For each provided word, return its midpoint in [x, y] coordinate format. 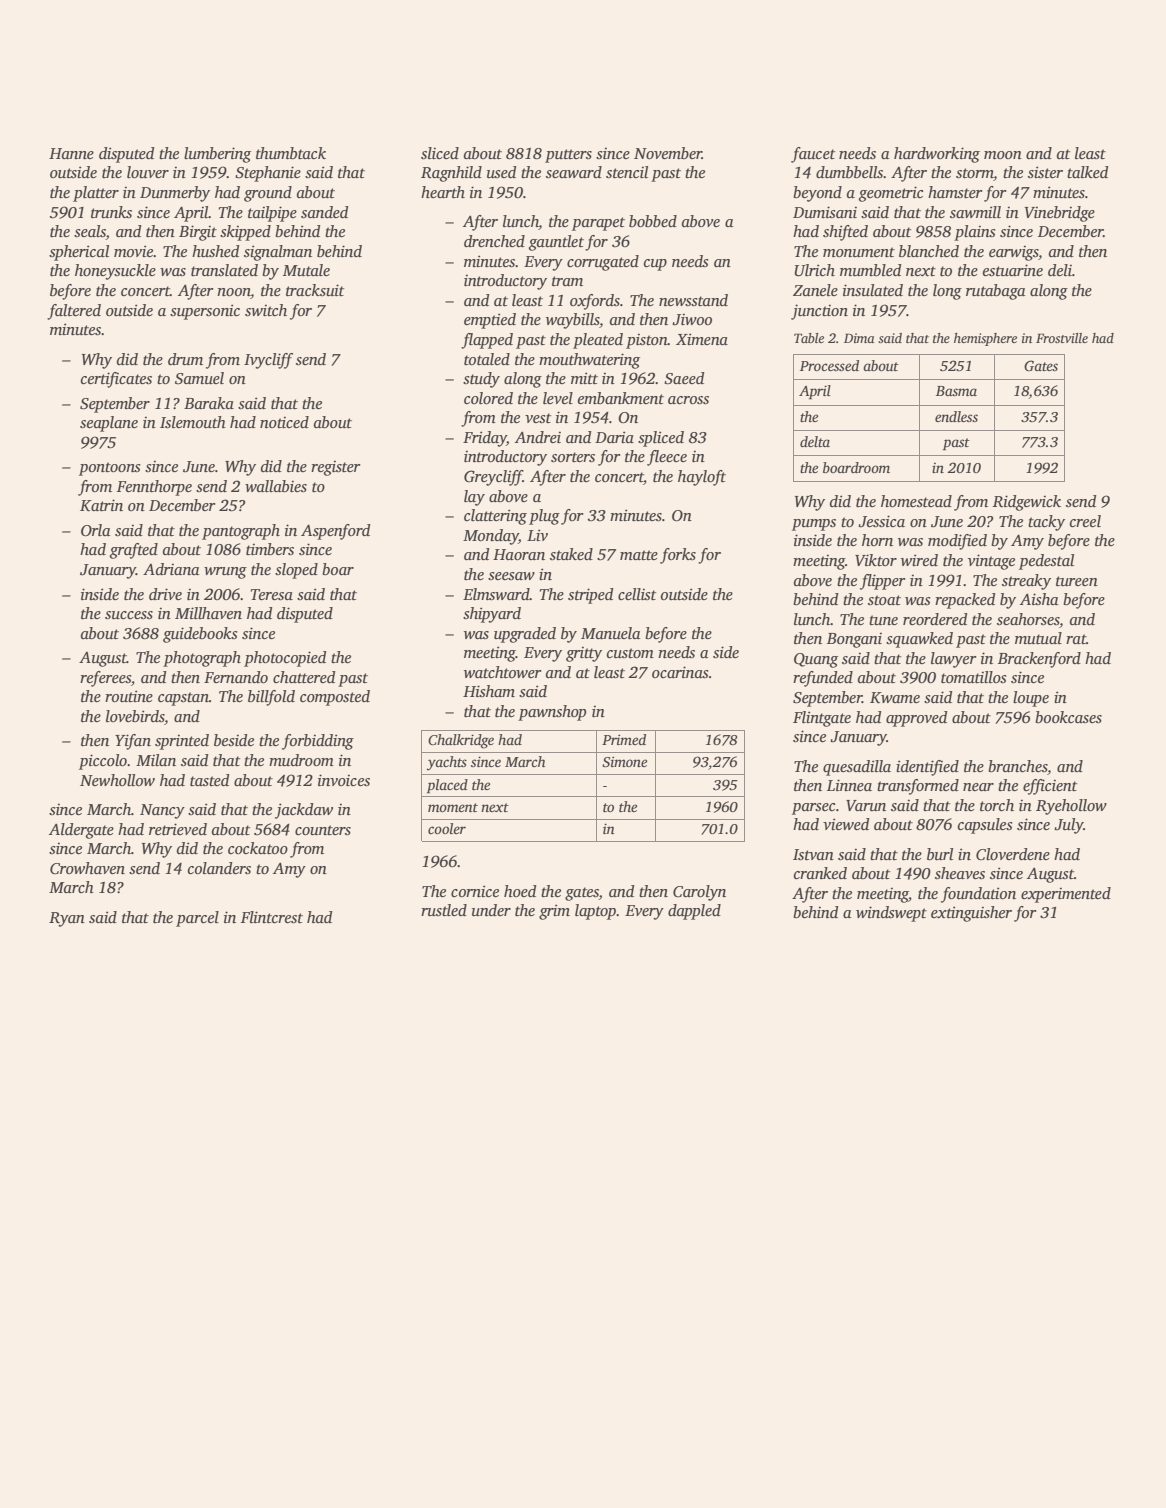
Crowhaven [87, 868]
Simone [624, 761]
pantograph [241, 532]
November [668, 153]
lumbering [217, 155]
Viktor [876, 560]
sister [1045, 172]
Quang [816, 660]
